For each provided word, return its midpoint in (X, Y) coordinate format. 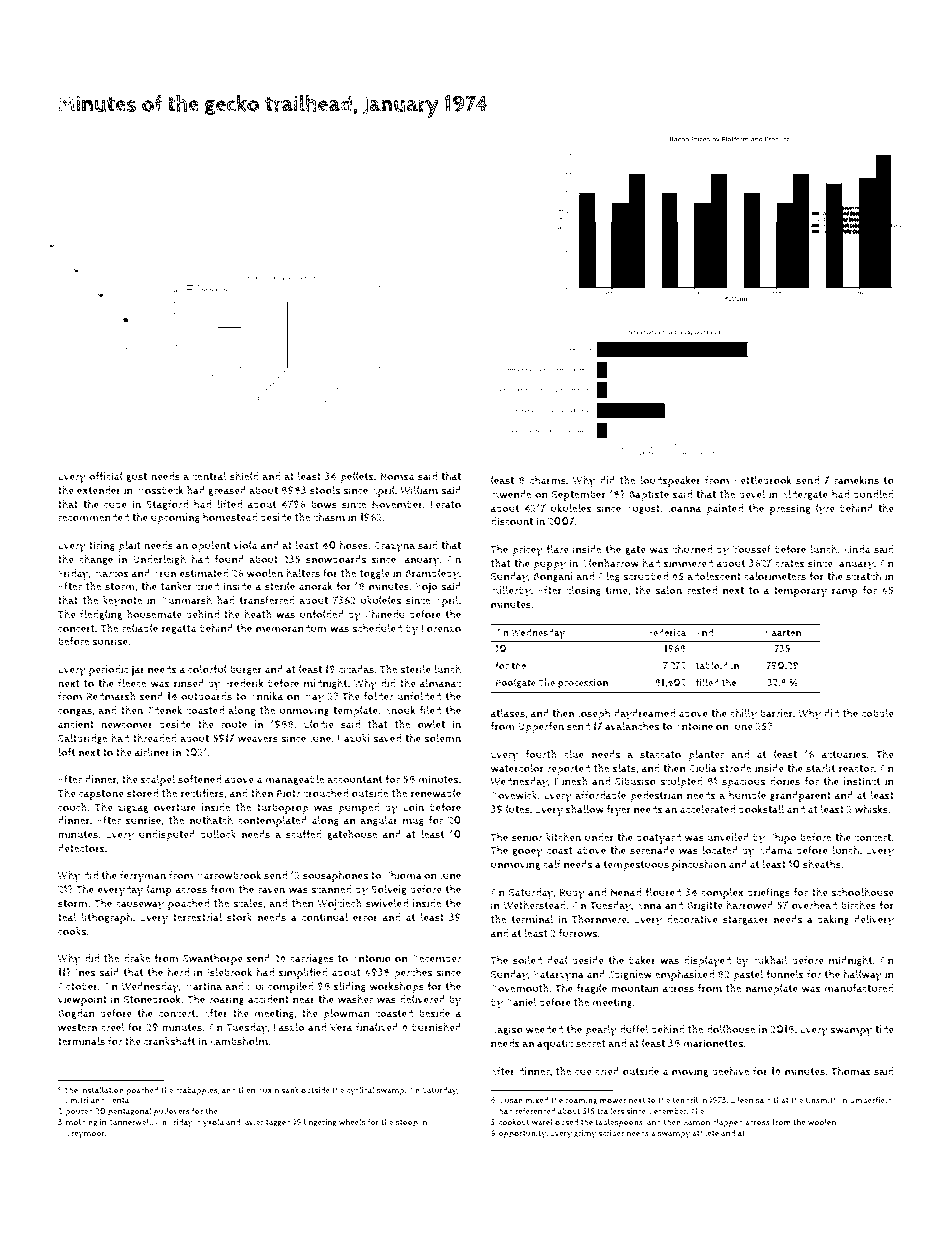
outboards (206, 696)
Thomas (851, 1071)
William (419, 490)
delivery (874, 921)
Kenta (118, 1100)
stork (239, 917)
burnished (436, 1027)
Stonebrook (152, 999)
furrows (578, 933)
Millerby (511, 592)
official (106, 476)
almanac (440, 683)
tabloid (712, 665)
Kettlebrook (762, 480)
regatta (179, 629)
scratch (863, 576)
